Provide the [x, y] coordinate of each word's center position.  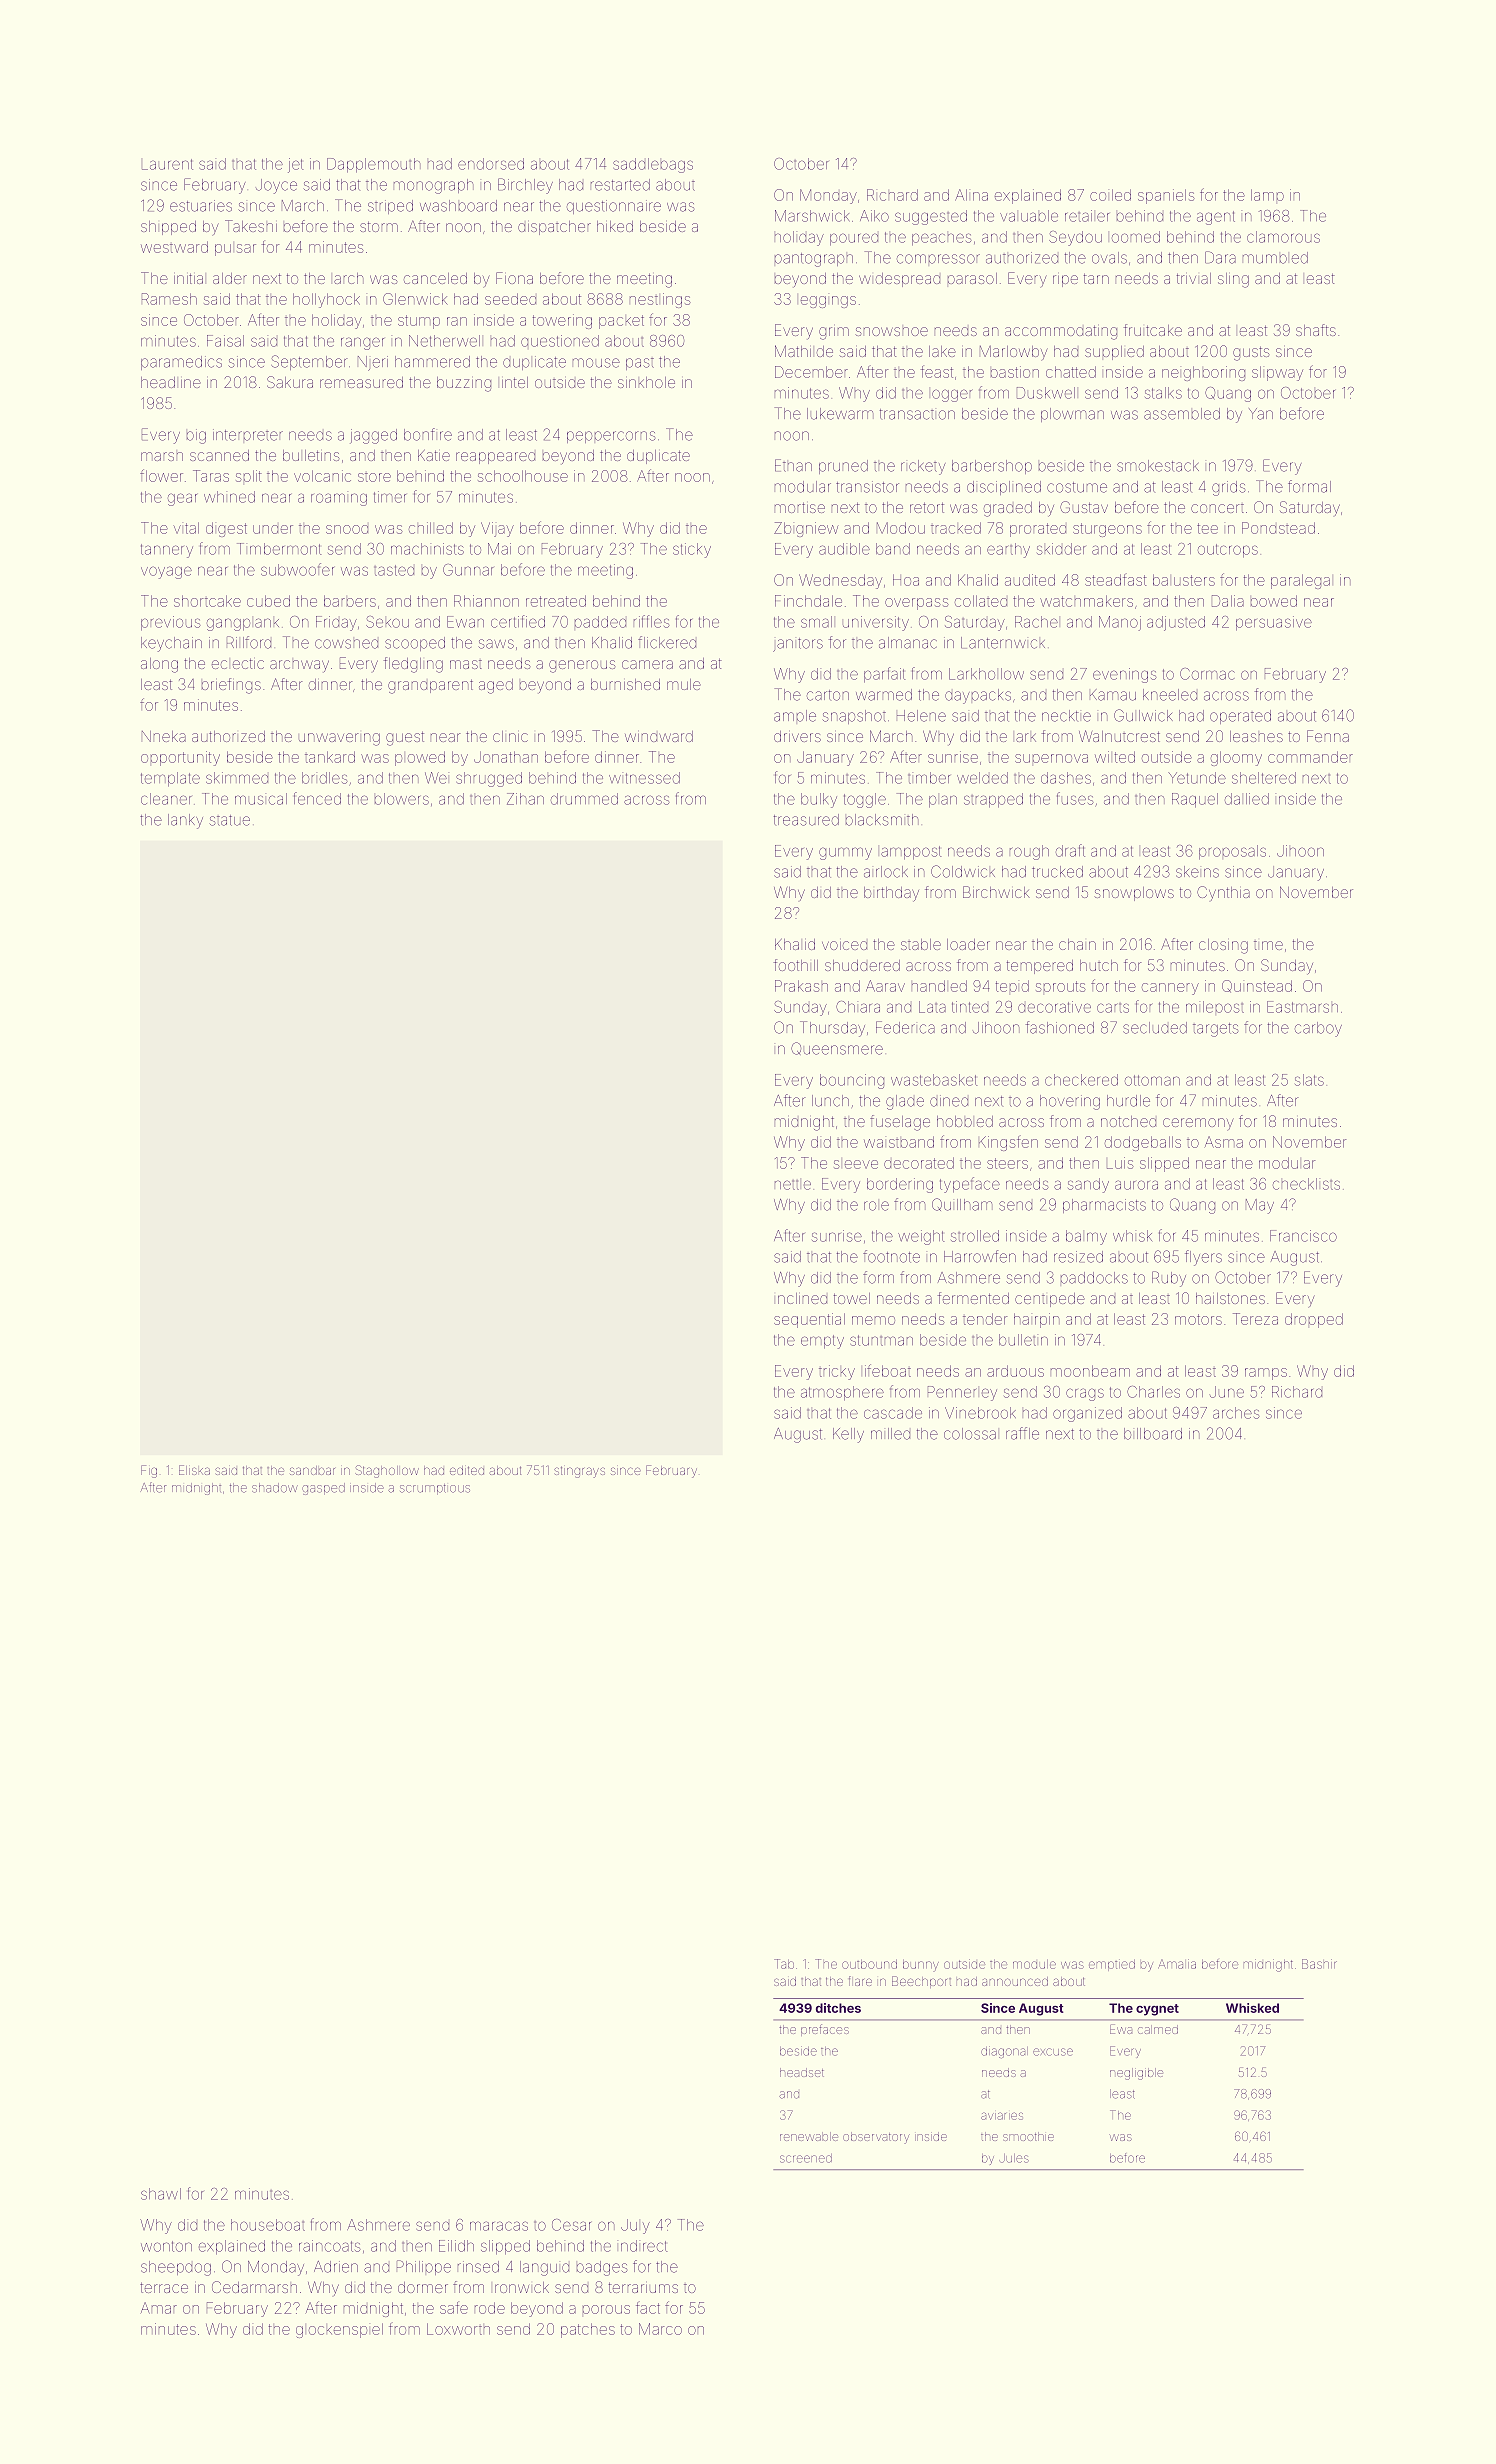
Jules [1014, 2158]
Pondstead [1278, 528]
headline [171, 382]
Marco [660, 2329]
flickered [667, 642]
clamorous [1283, 237]
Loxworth [458, 2329]
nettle [793, 1185]
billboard [1153, 1434]
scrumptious [435, 1489]
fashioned [1060, 1027]
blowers [402, 799]
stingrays [579, 1472]
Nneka [164, 736]
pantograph [814, 260]
